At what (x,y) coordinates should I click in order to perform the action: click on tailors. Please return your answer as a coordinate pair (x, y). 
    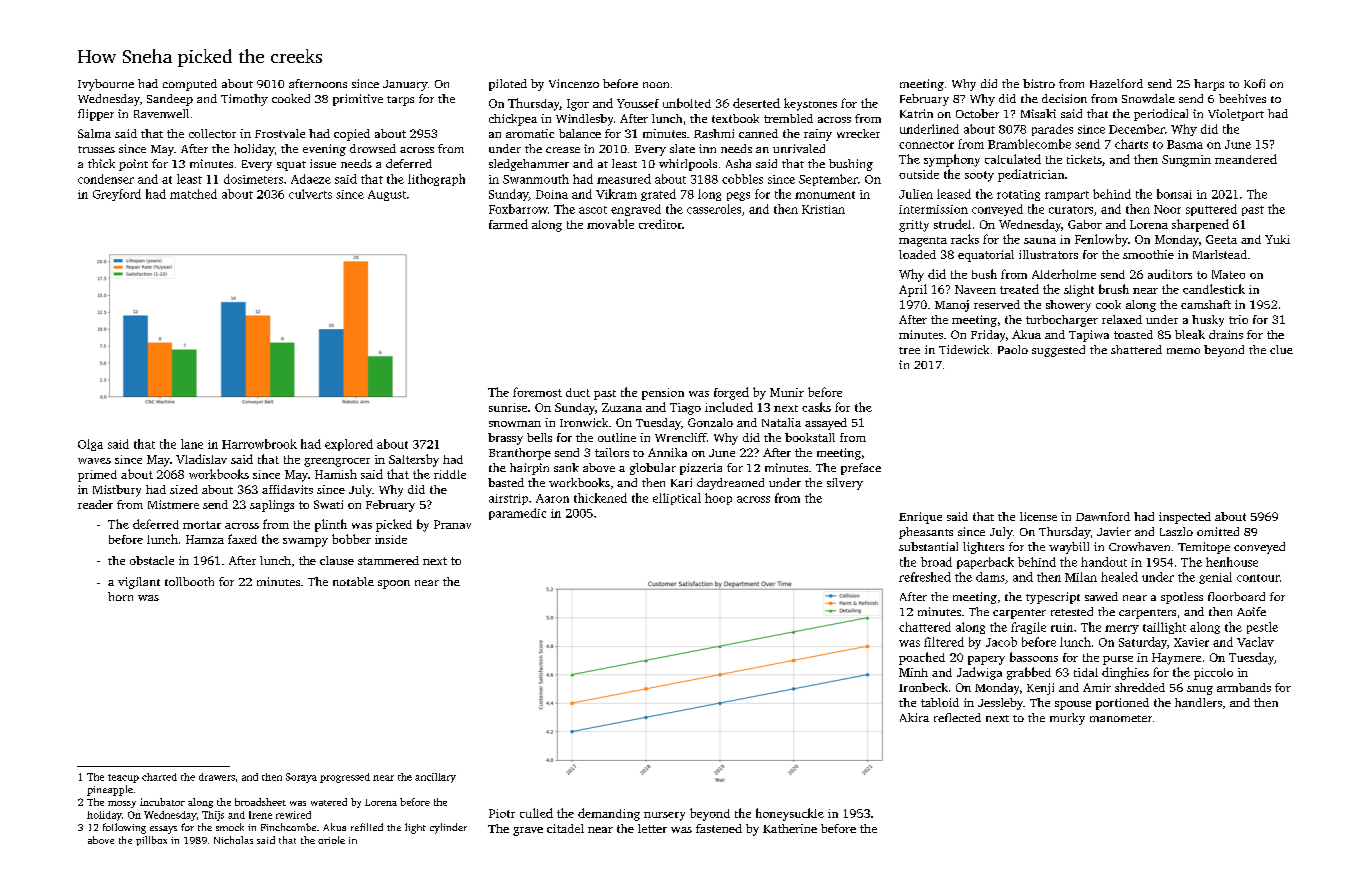
    Looking at the image, I should click on (612, 452).
